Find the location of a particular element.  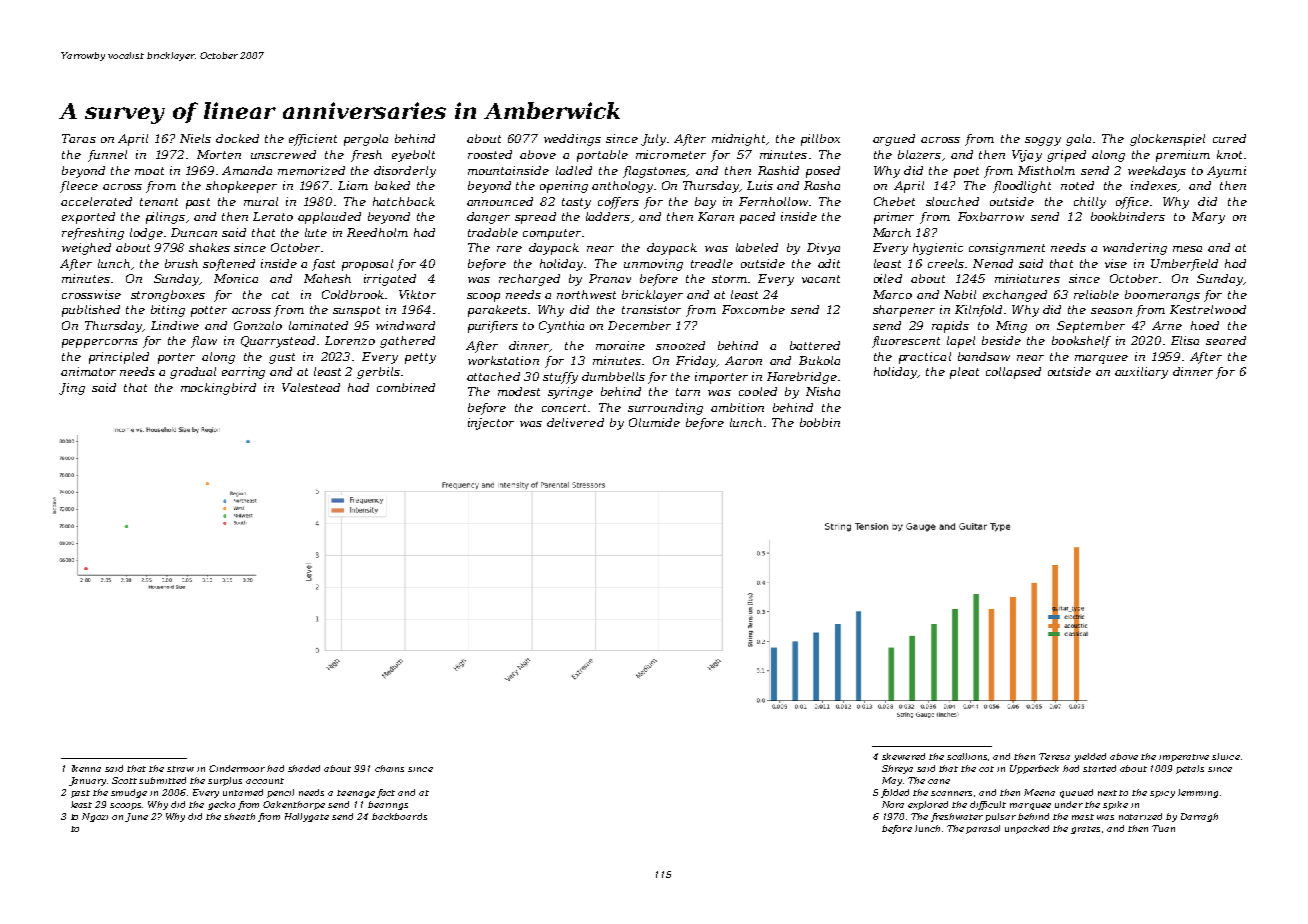

Cindermoor is located at coordinates (237, 768).
